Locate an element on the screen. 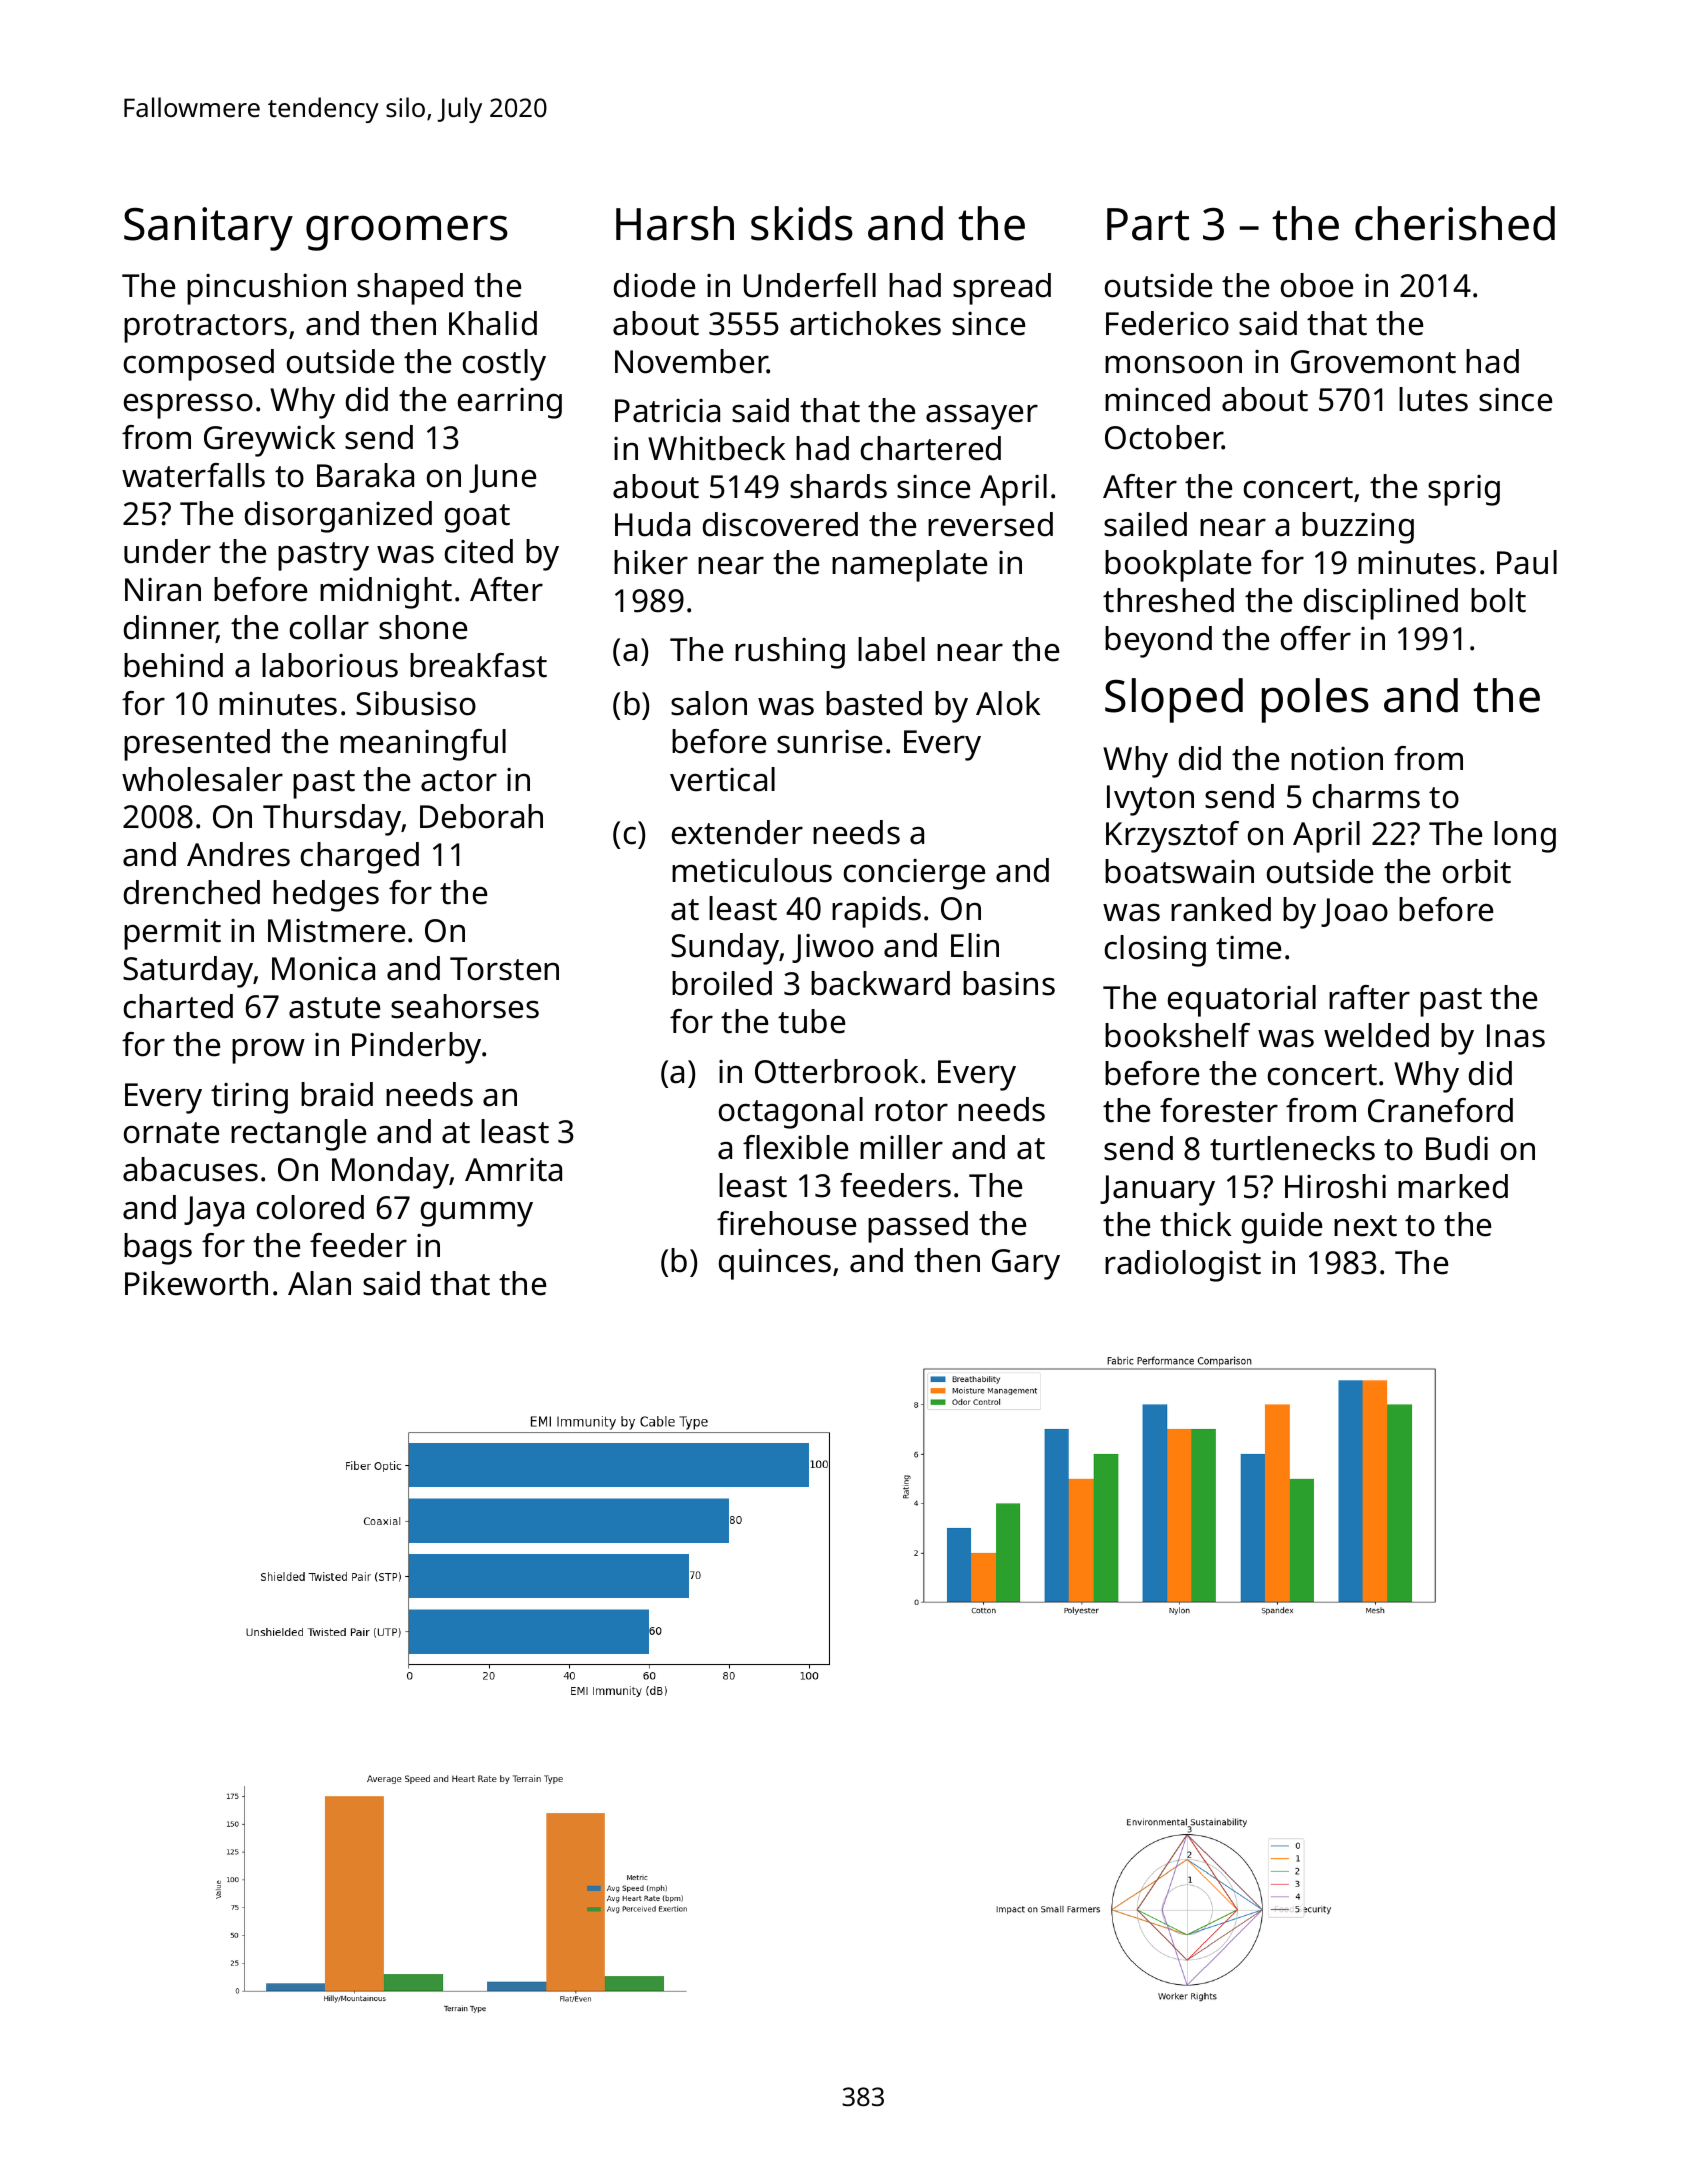 This screenshot has width=1683, height=2178. rapids is located at coordinates (876, 912).
